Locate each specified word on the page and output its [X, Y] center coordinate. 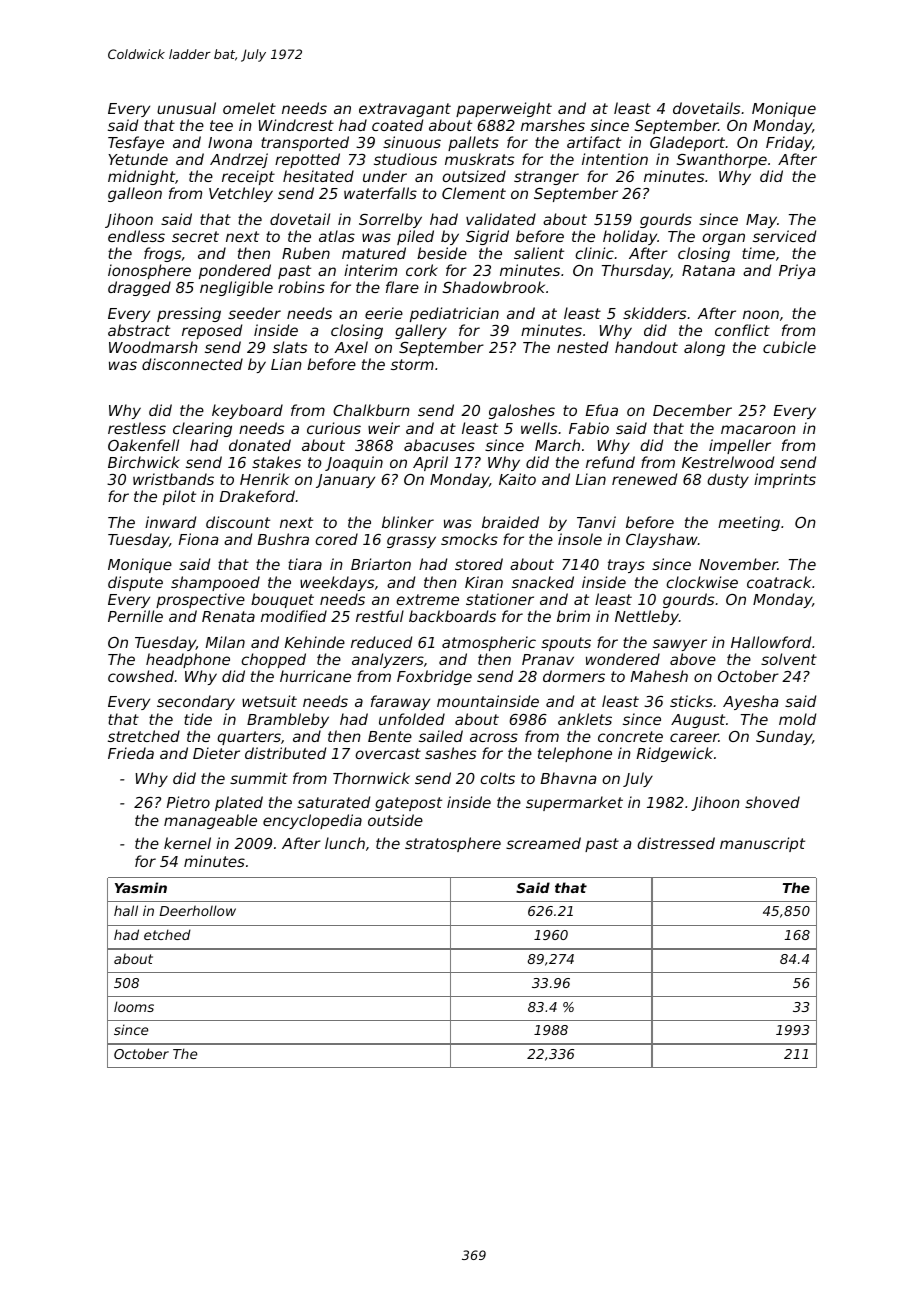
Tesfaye [136, 143]
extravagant [405, 110]
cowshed [141, 676]
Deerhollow [197, 910]
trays [626, 566]
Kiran [484, 582]
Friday [789, 143]
